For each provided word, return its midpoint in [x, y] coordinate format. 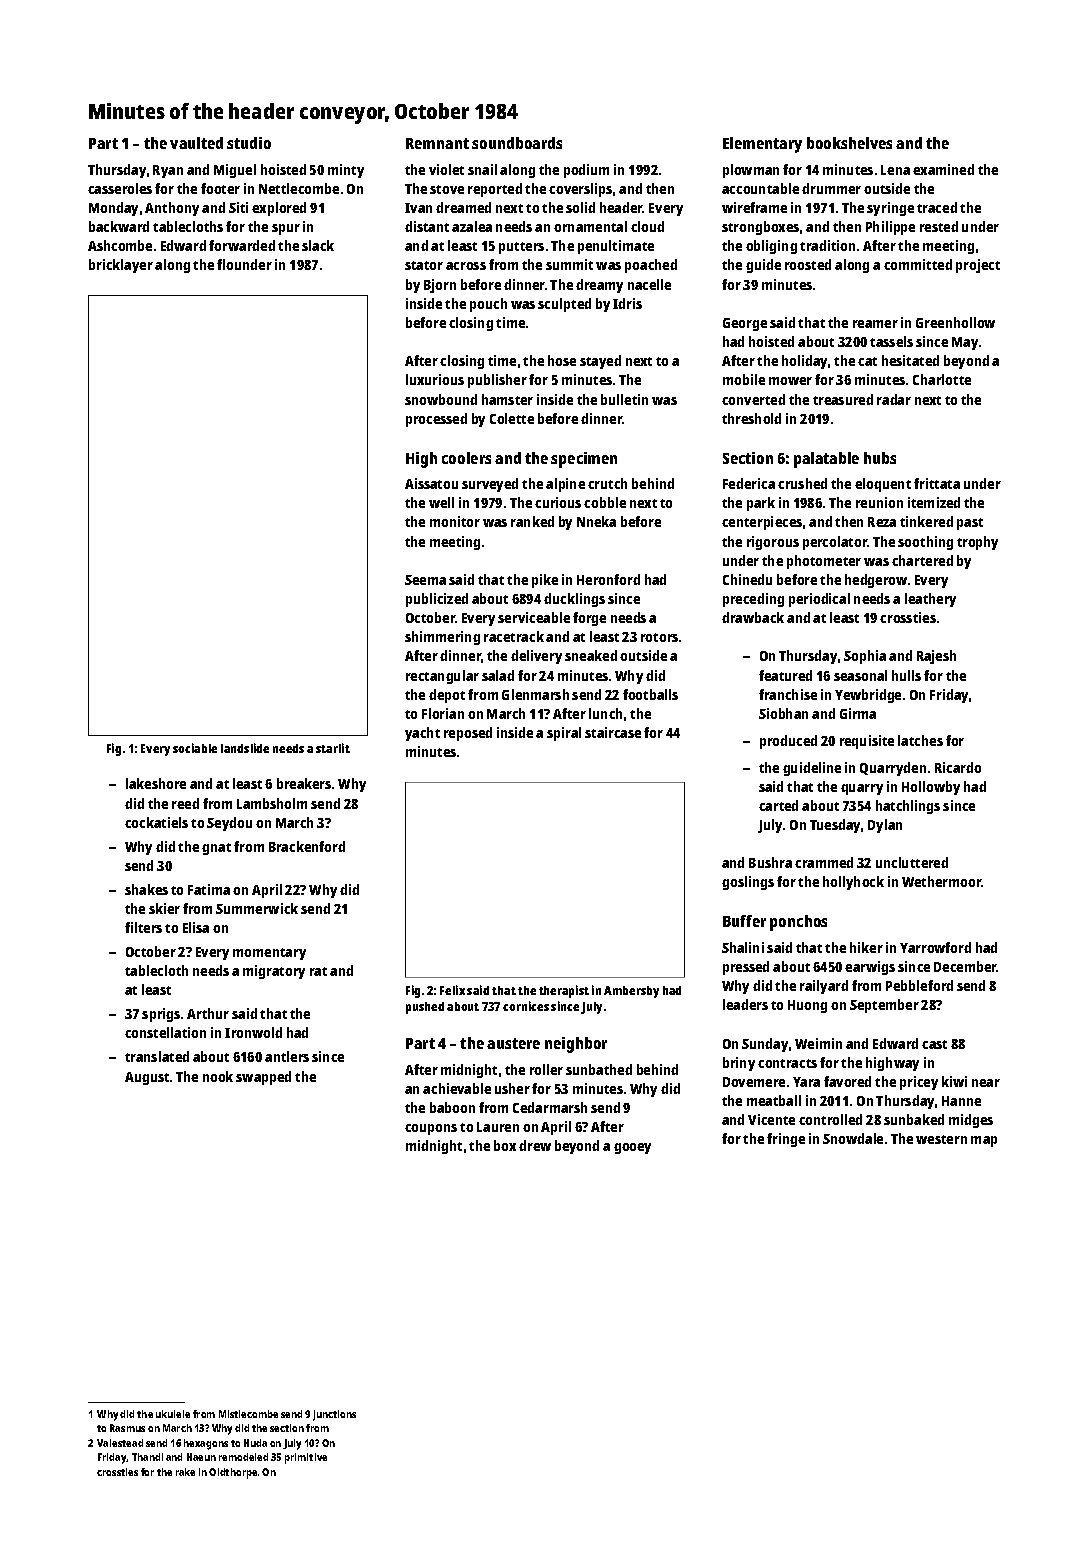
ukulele [173, 1414]
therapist [564, 991]
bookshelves [849, 143]
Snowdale [853, 1138]
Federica [749, 483]
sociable [195, 748]
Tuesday [835, 826]
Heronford [608, 579]
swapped [263, 1078]
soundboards [517, 143]
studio [249, 143]
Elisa [196, 927]
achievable [457, 1088]
